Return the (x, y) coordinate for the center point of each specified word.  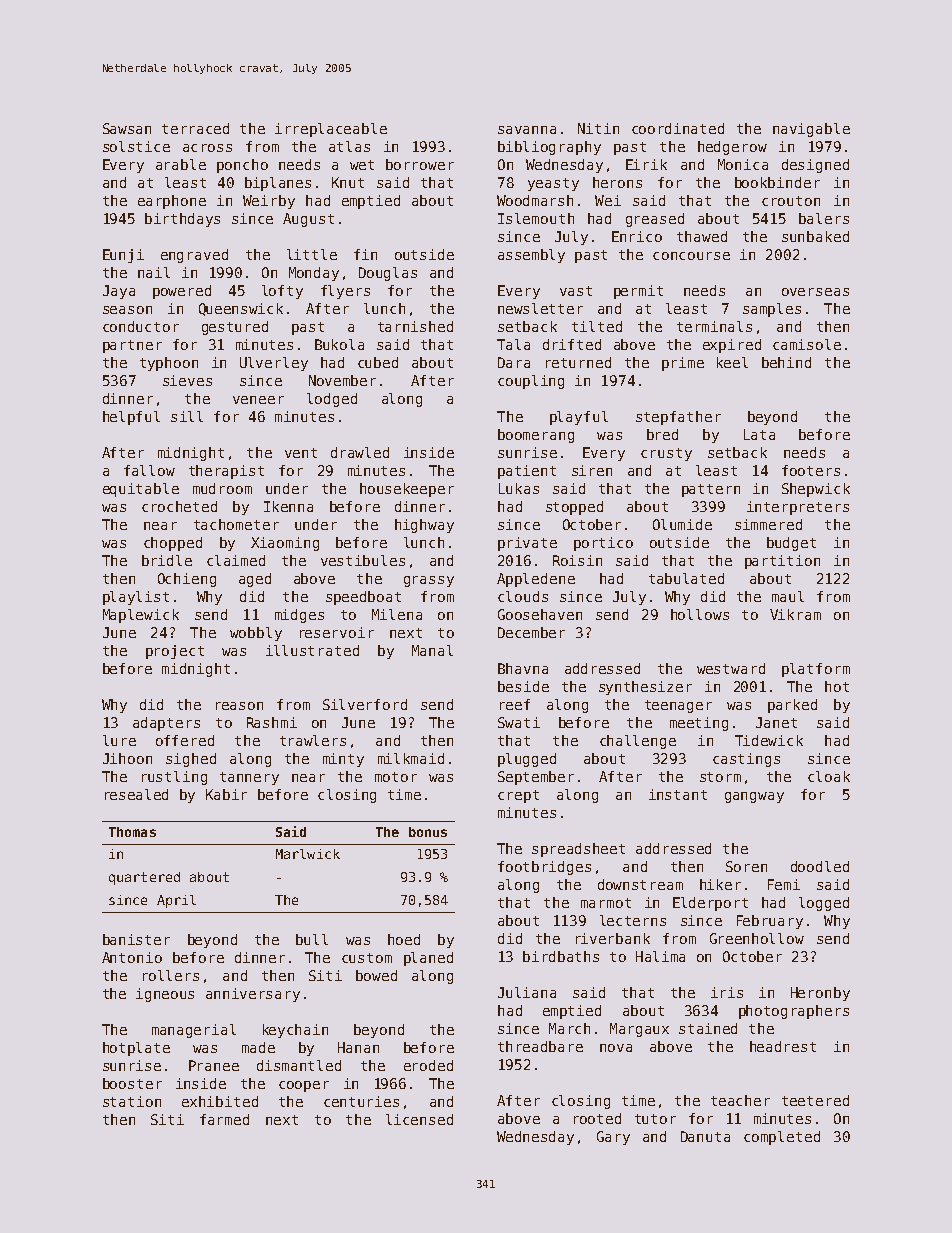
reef (515, 704)
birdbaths (561, 956)
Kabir (226, 794)
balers (824, 218)
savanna (527, 130)
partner (132, 346)
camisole (807, 344)
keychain (295, 1031)
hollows (700, 614)
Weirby (269, 202)
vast (576, 291)
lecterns (633, 920)
